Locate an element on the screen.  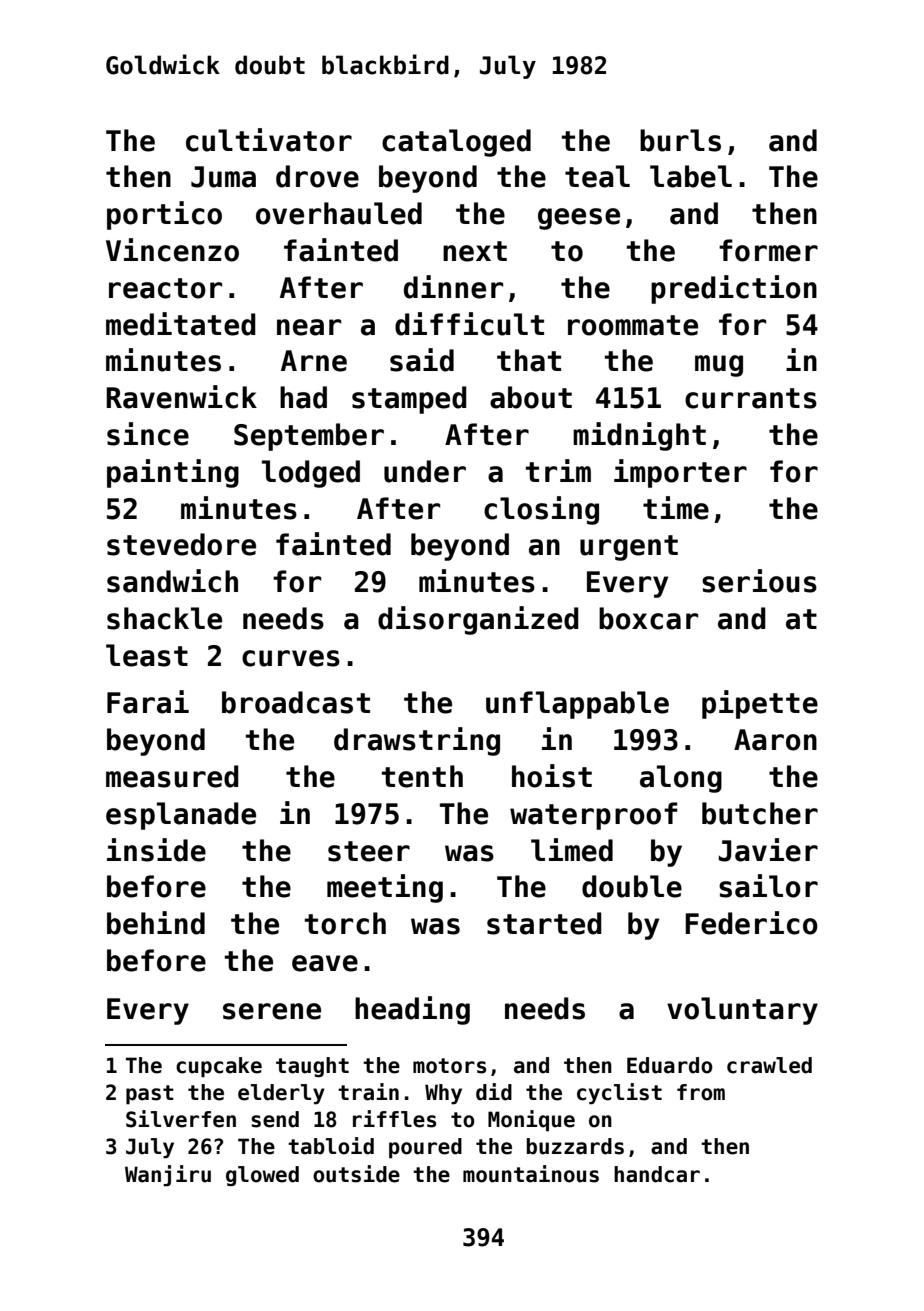
broadcast is located at coordinates (296, 702).
